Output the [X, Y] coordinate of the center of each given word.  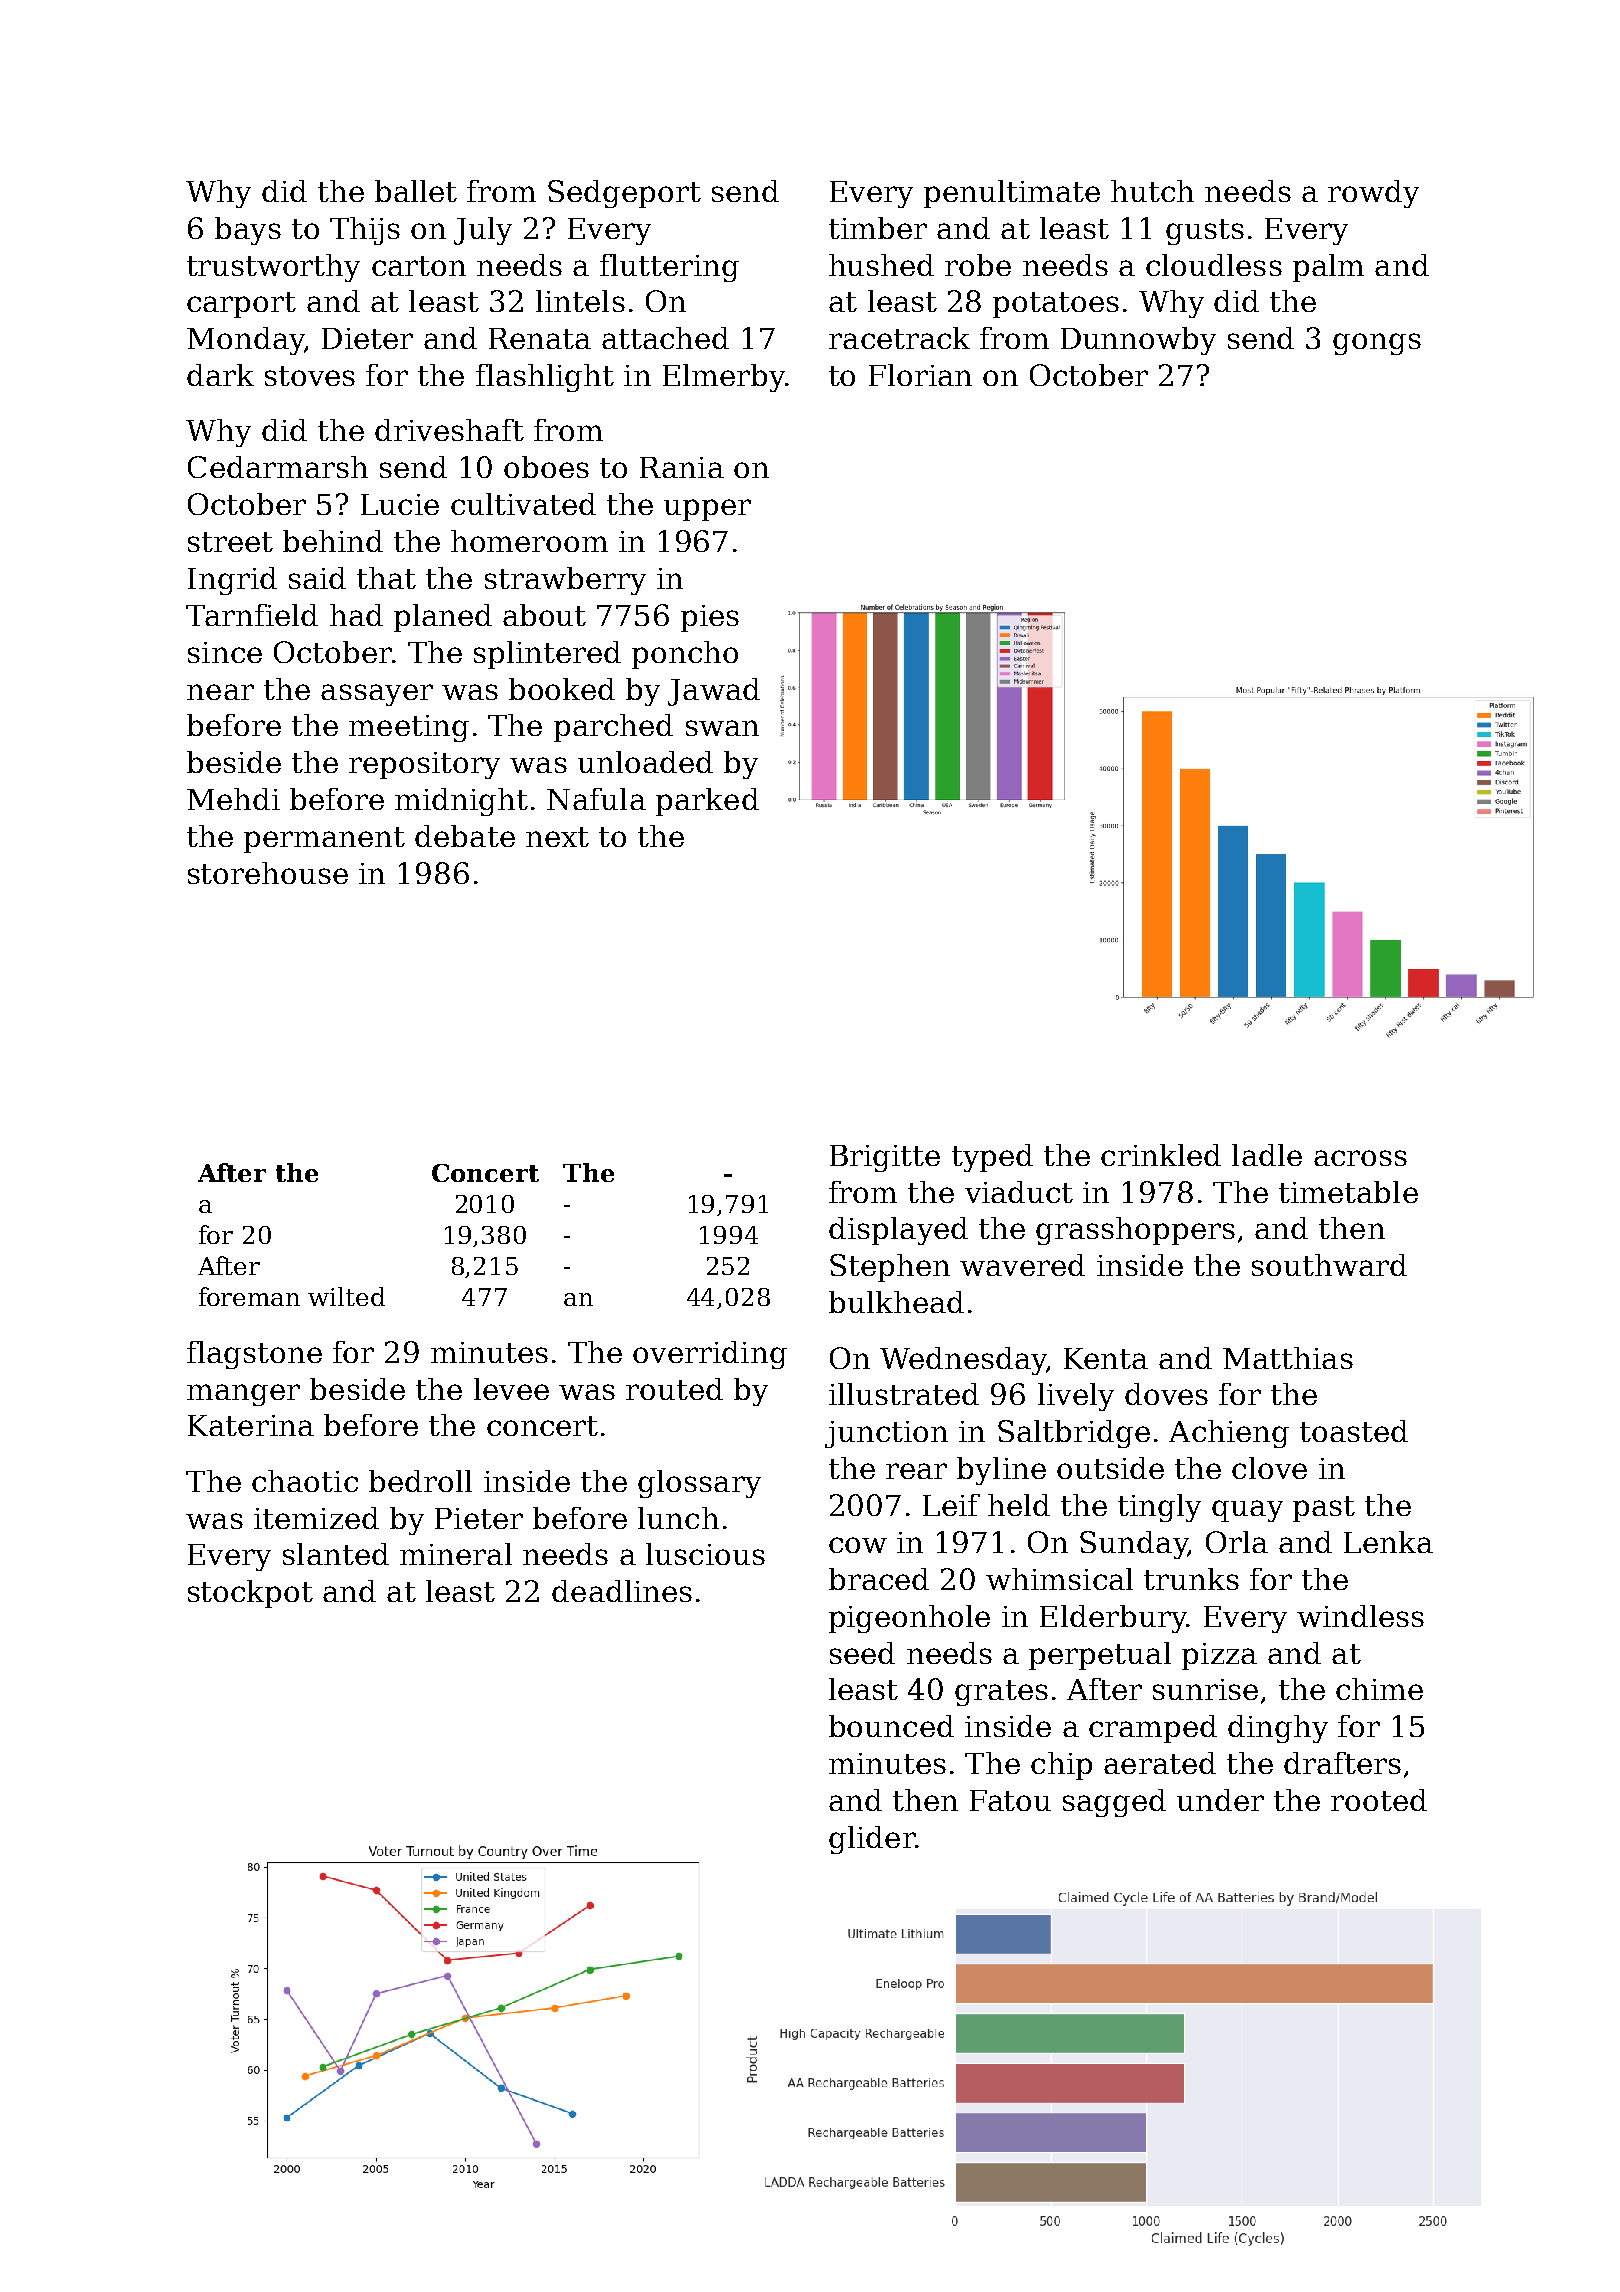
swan [722, 728]
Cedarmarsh [278, 467]
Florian [920, 375]
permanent [324, 840]
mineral [456, 1554]
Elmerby [724, 378]
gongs [1377, 344]
